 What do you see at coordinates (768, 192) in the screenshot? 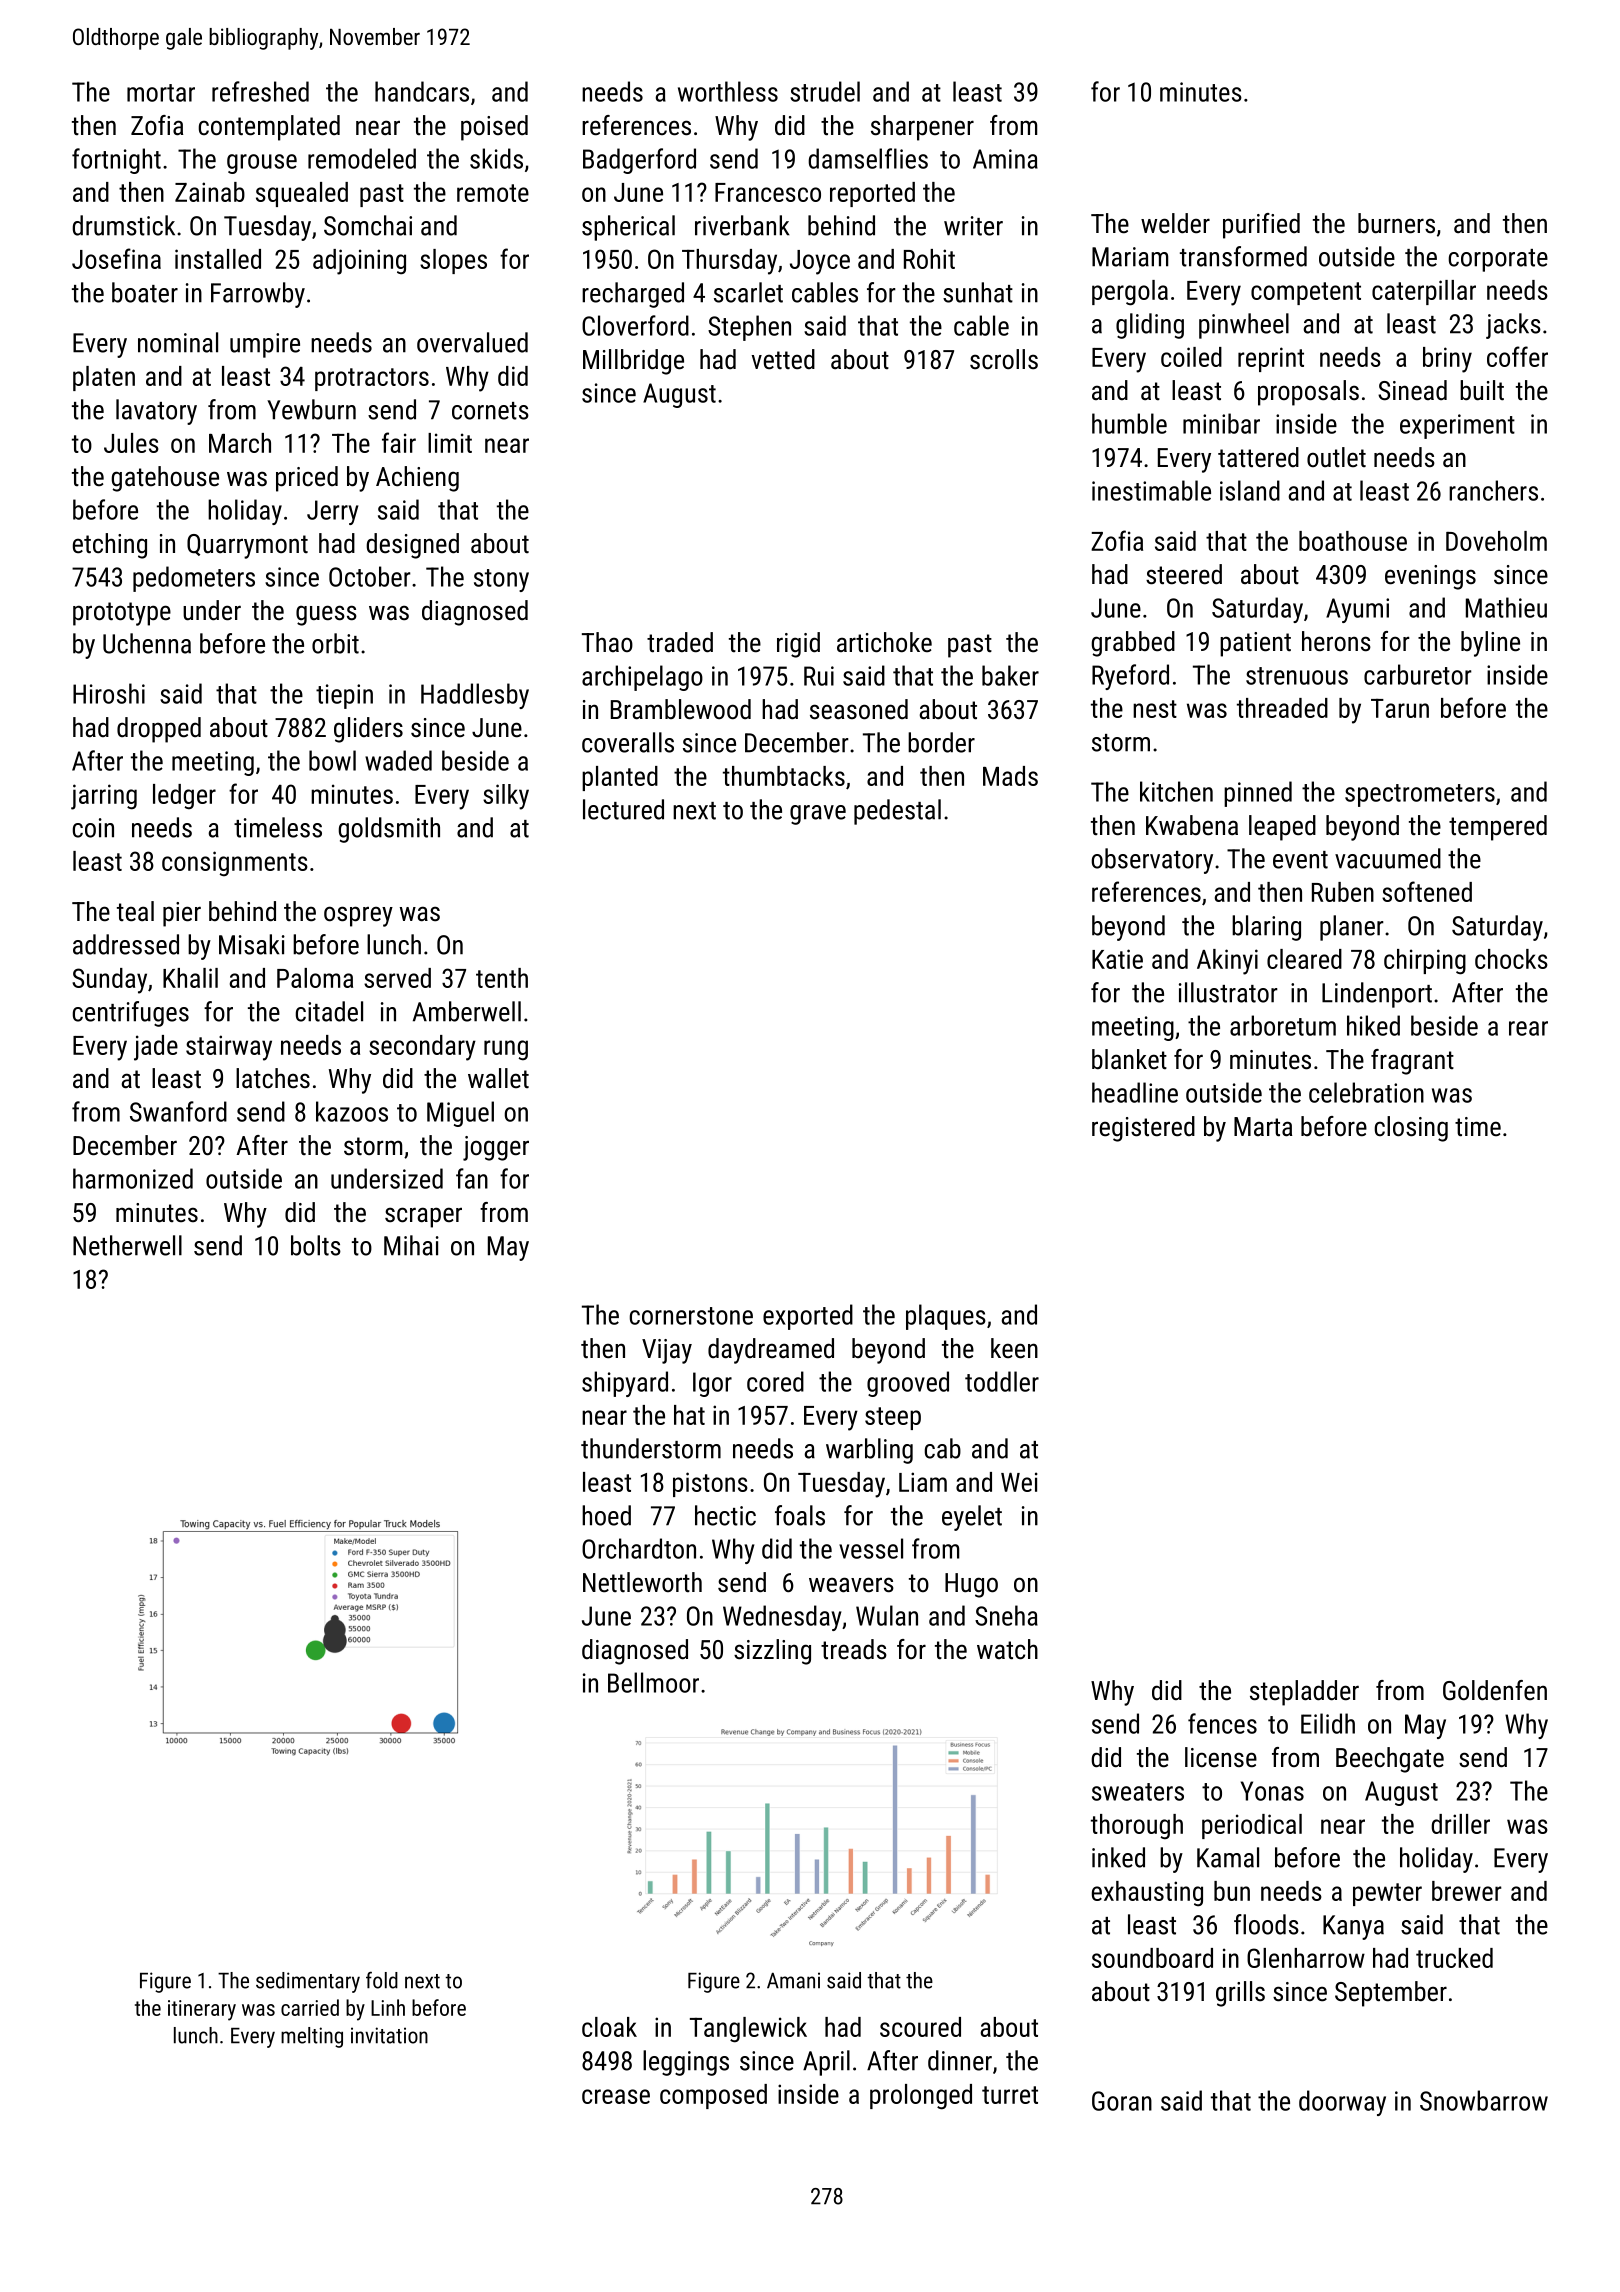
I see `Francesco` at bounding box center [768, 192].
